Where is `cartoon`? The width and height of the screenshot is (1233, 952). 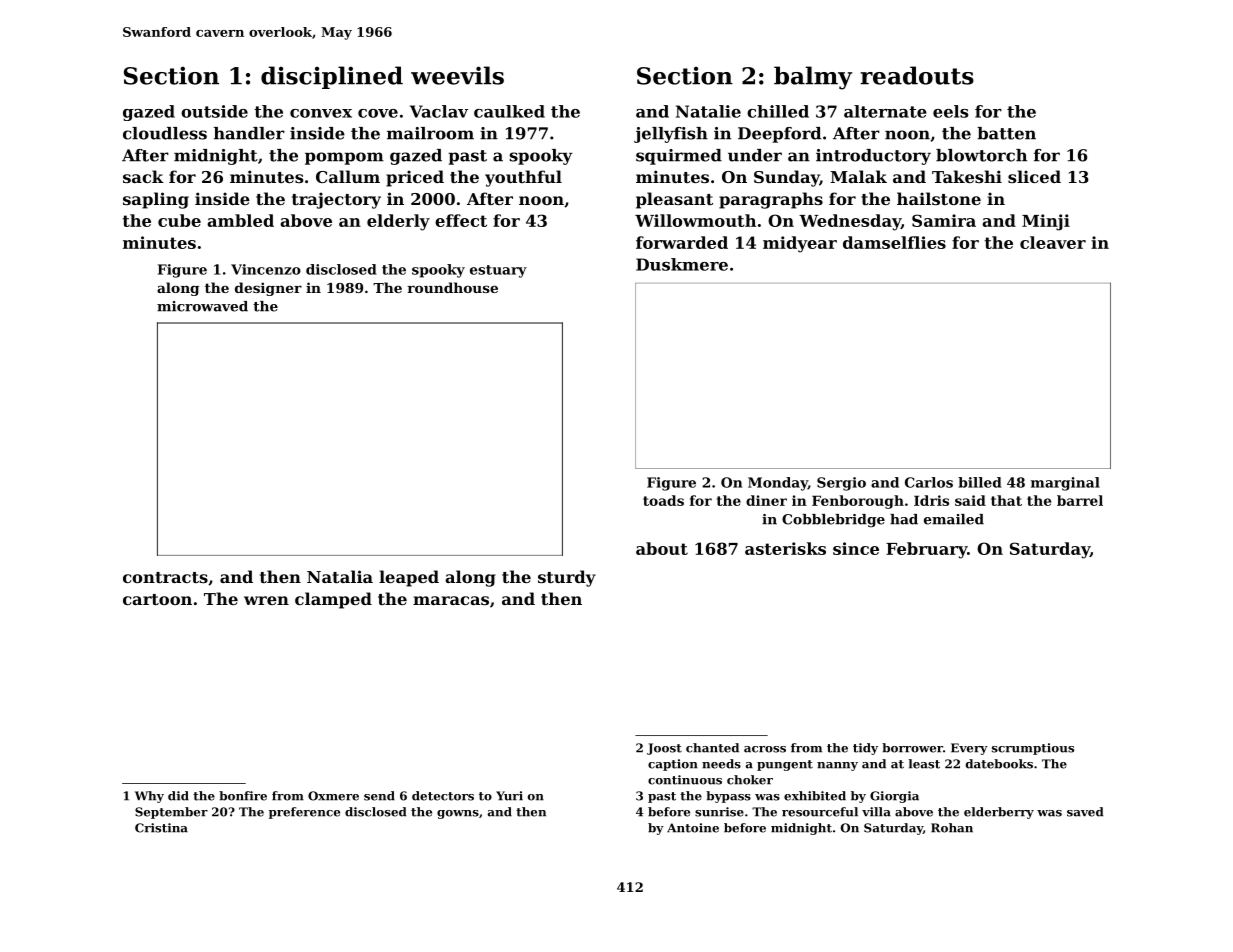 cartoon is located at coordinates (157, 599).
